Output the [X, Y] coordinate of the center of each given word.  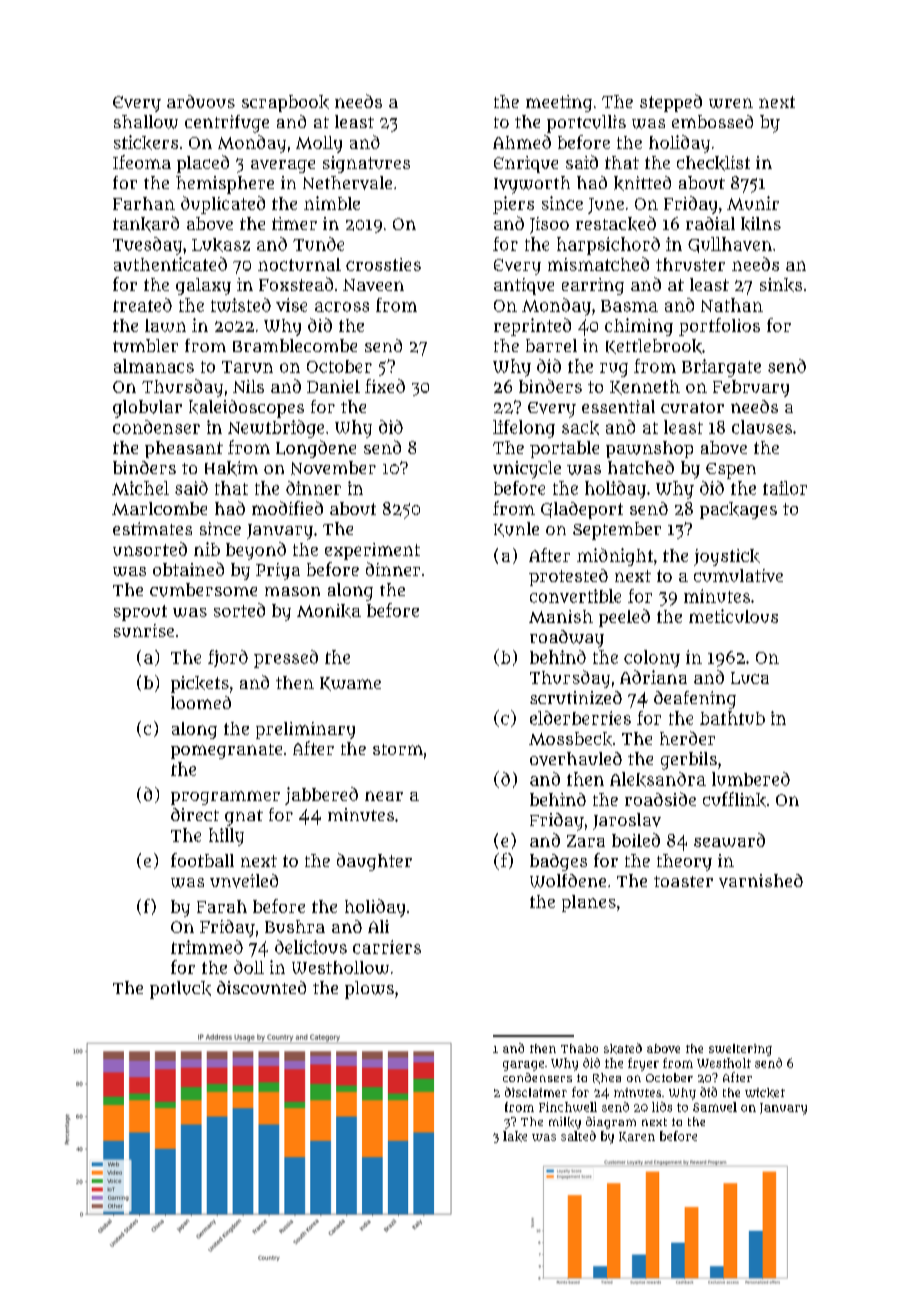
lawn [165, 325]
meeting [559, 103]
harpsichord [608, 246]
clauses [762, 427]
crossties [383, 264]
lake [515, 1136]
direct [195, 814]
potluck [180, 990]
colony [652, 659]
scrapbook [285, 103]
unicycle [527, 470]
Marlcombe [159, 508]
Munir [753, 203]
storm [398, 749]
